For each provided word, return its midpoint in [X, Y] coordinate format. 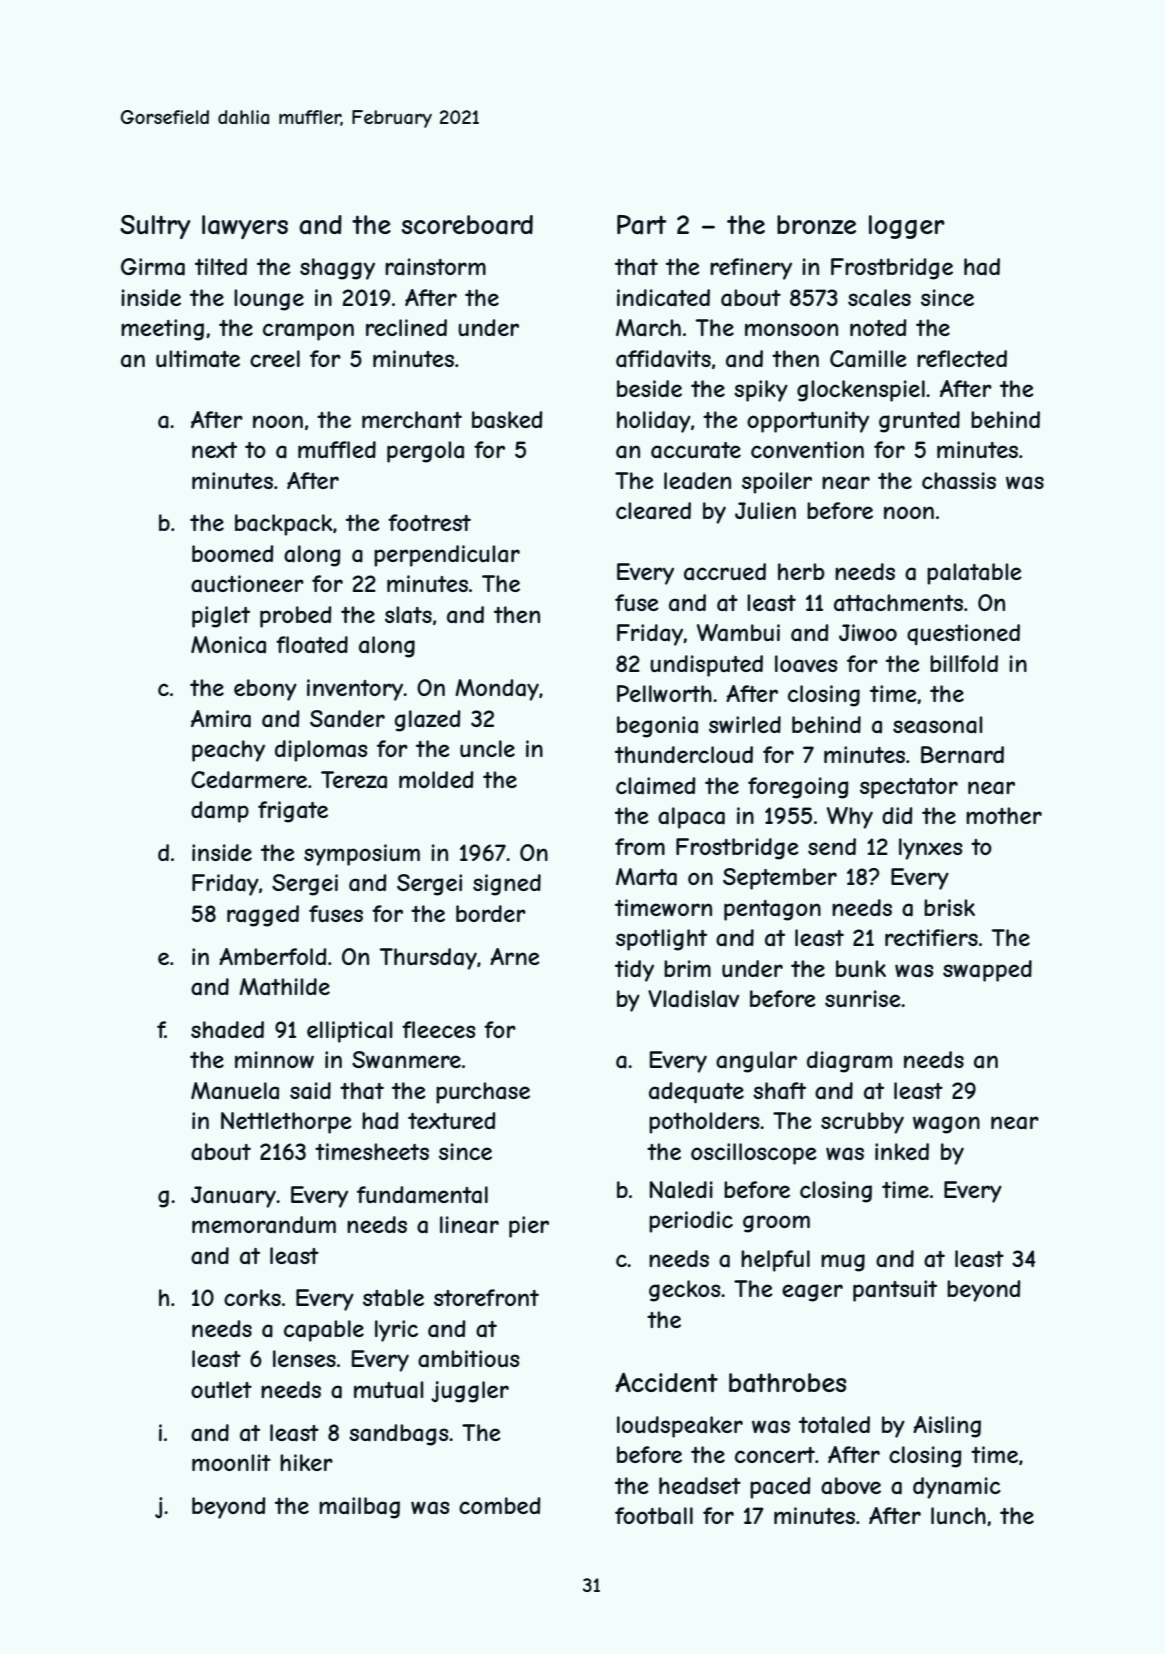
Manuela [235, 1091]
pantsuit [895, 1291]
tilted [221, 266]
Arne [515, 956]
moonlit [231, 1462]
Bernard [962, 755]
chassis [959, 481]
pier [529, 1227]
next [214, 450]
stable [393, 1298]
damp [220, 812]
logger [907, 227]
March [648, 328]
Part [642, 225]
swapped [987, 971]
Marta [646, 877]
